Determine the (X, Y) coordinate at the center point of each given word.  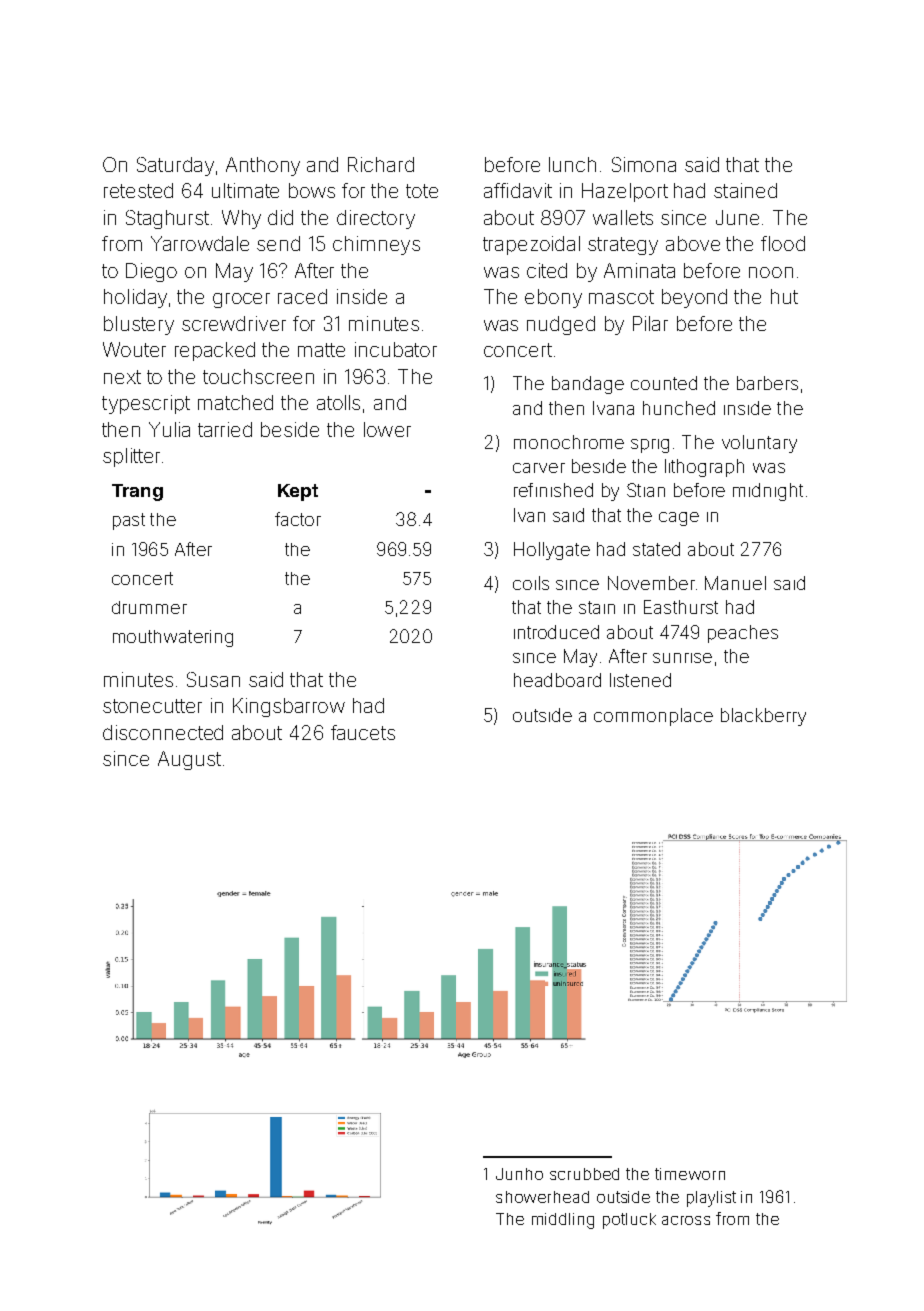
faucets (363, 732)
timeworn (690, 1174)
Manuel (735, 583)
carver (539, 468)
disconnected (163, 732)
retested (138, 190)
